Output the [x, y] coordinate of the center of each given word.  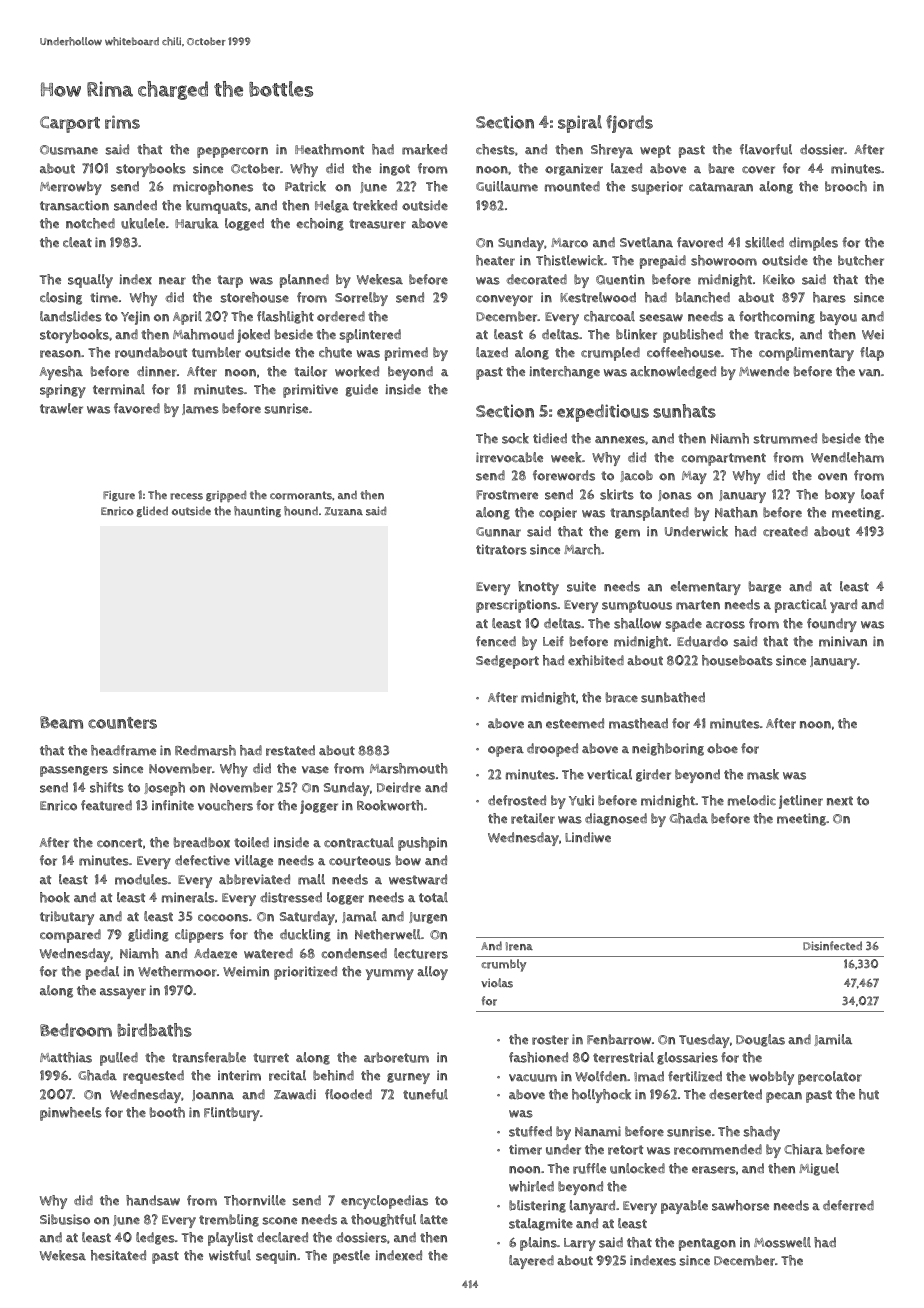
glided [152, 511]
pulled [119, 1059]
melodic [752, 800]
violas [497, 983]
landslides [71, 316]
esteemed [575, 723]
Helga [332, 206]
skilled [764, 242]
